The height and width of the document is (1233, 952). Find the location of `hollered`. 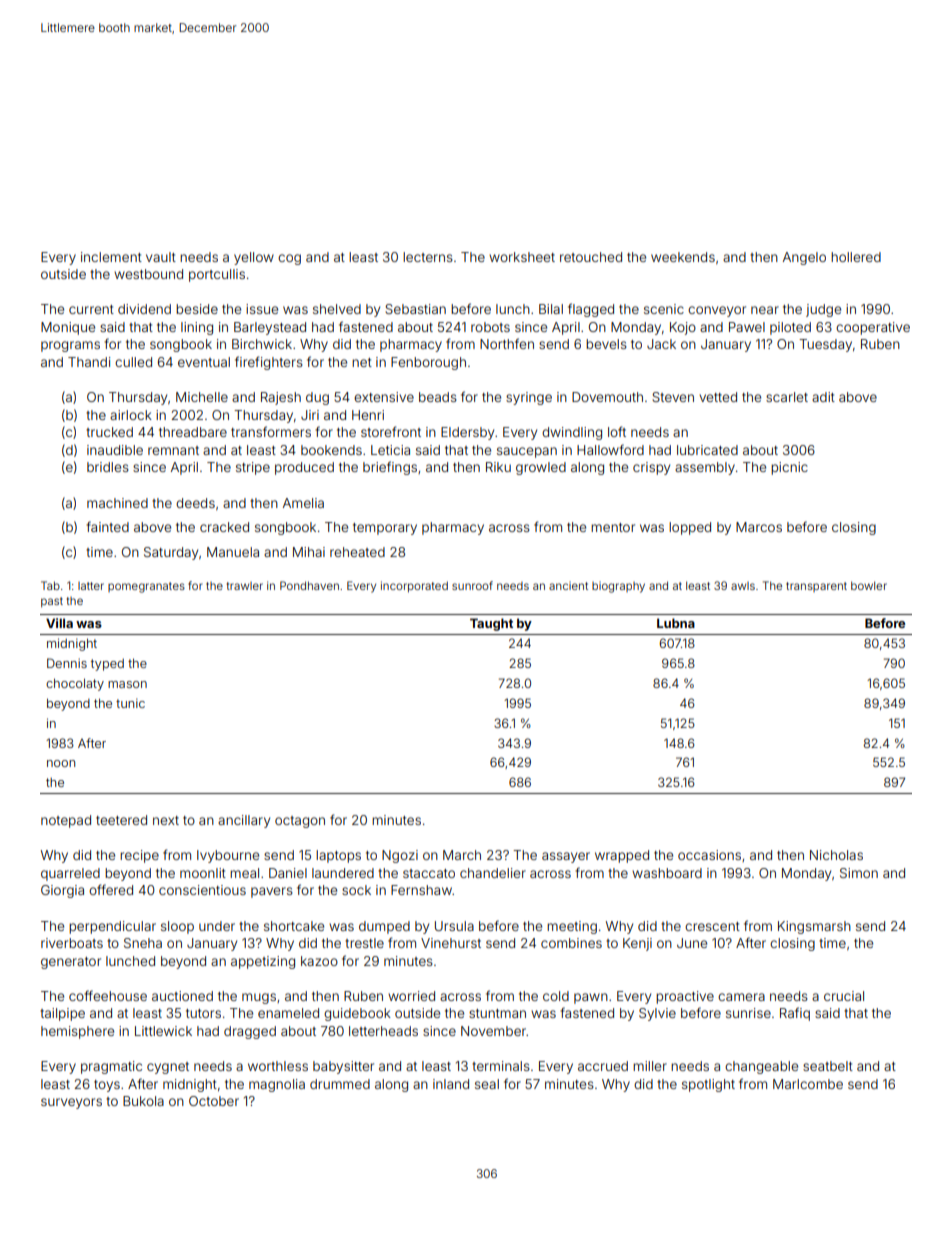

hollered is located at coordinates (856, 257).
